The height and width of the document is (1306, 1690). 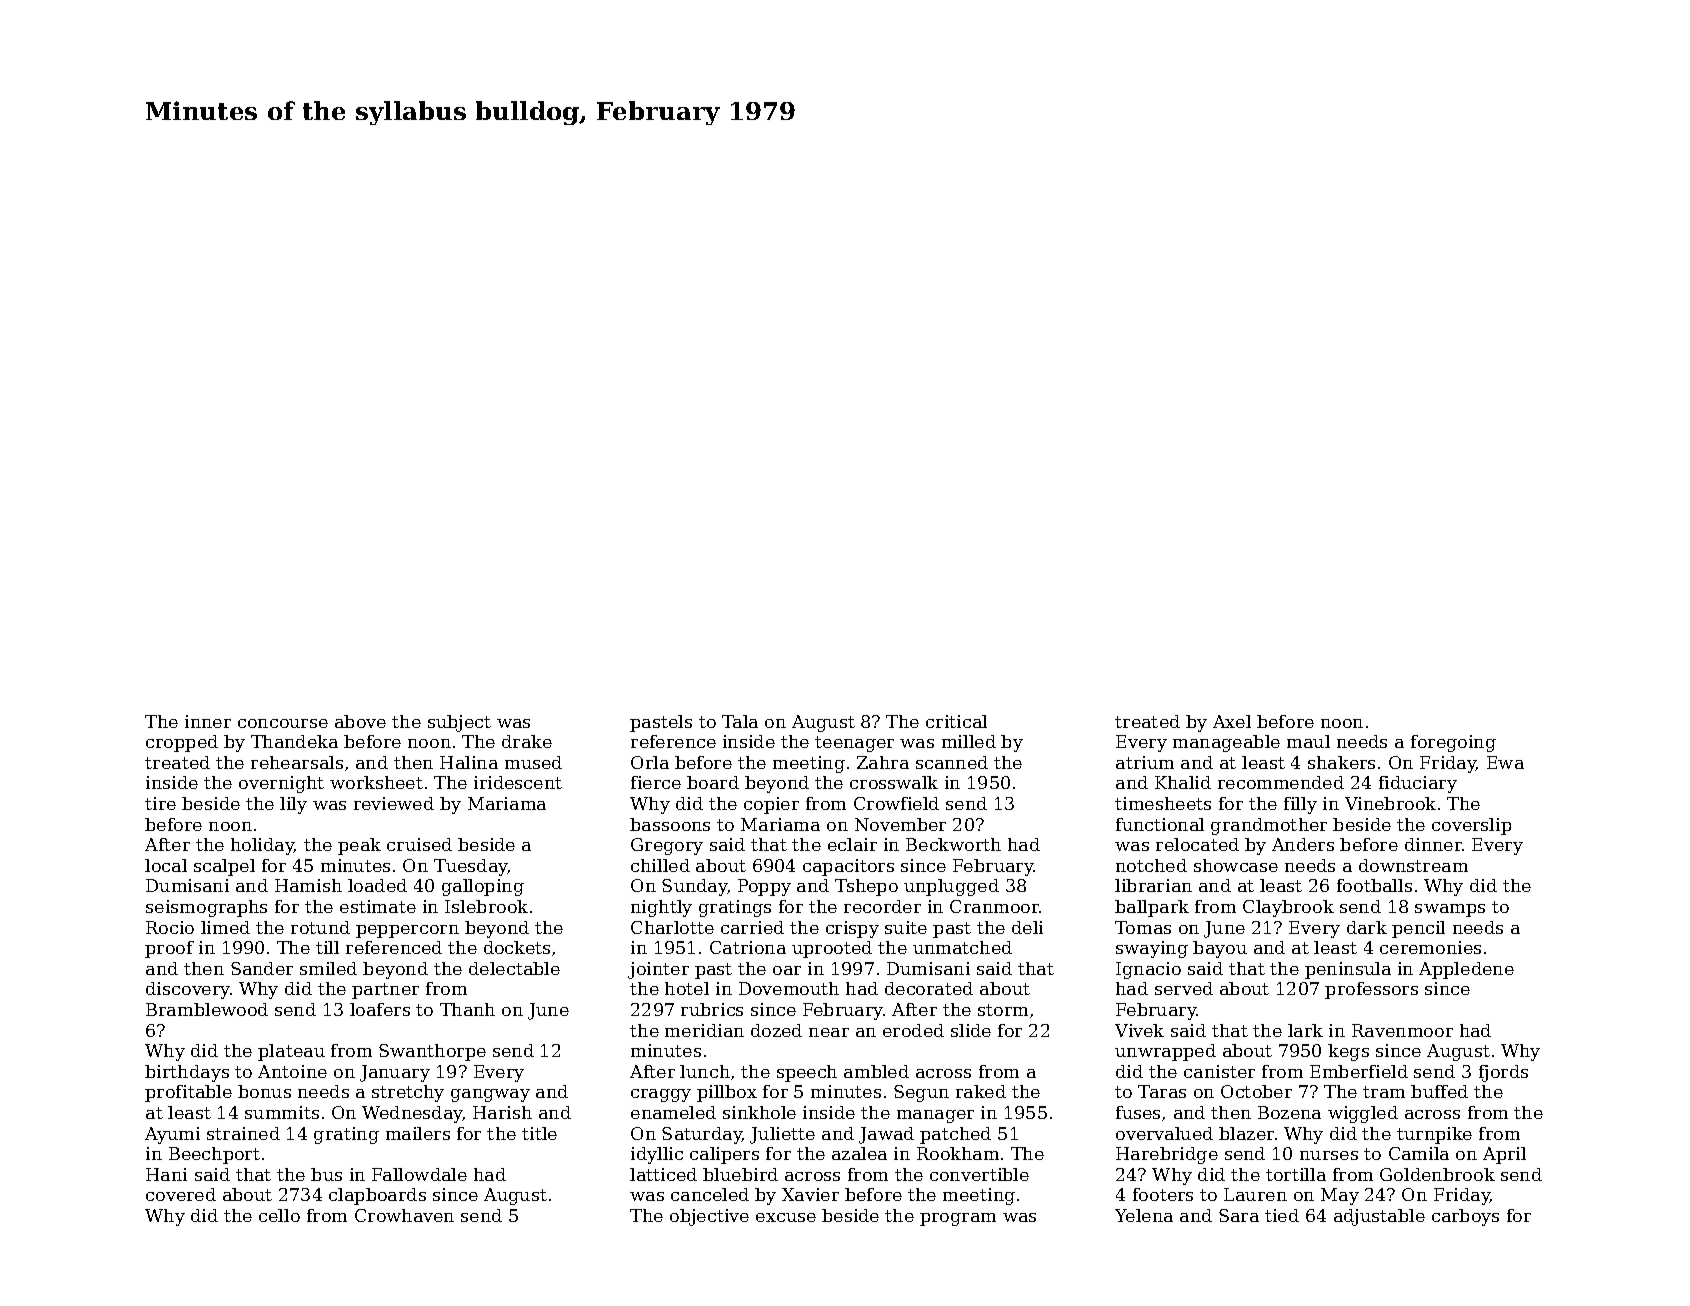 I want to click on Appledene, so click(x=1466, y=970).
